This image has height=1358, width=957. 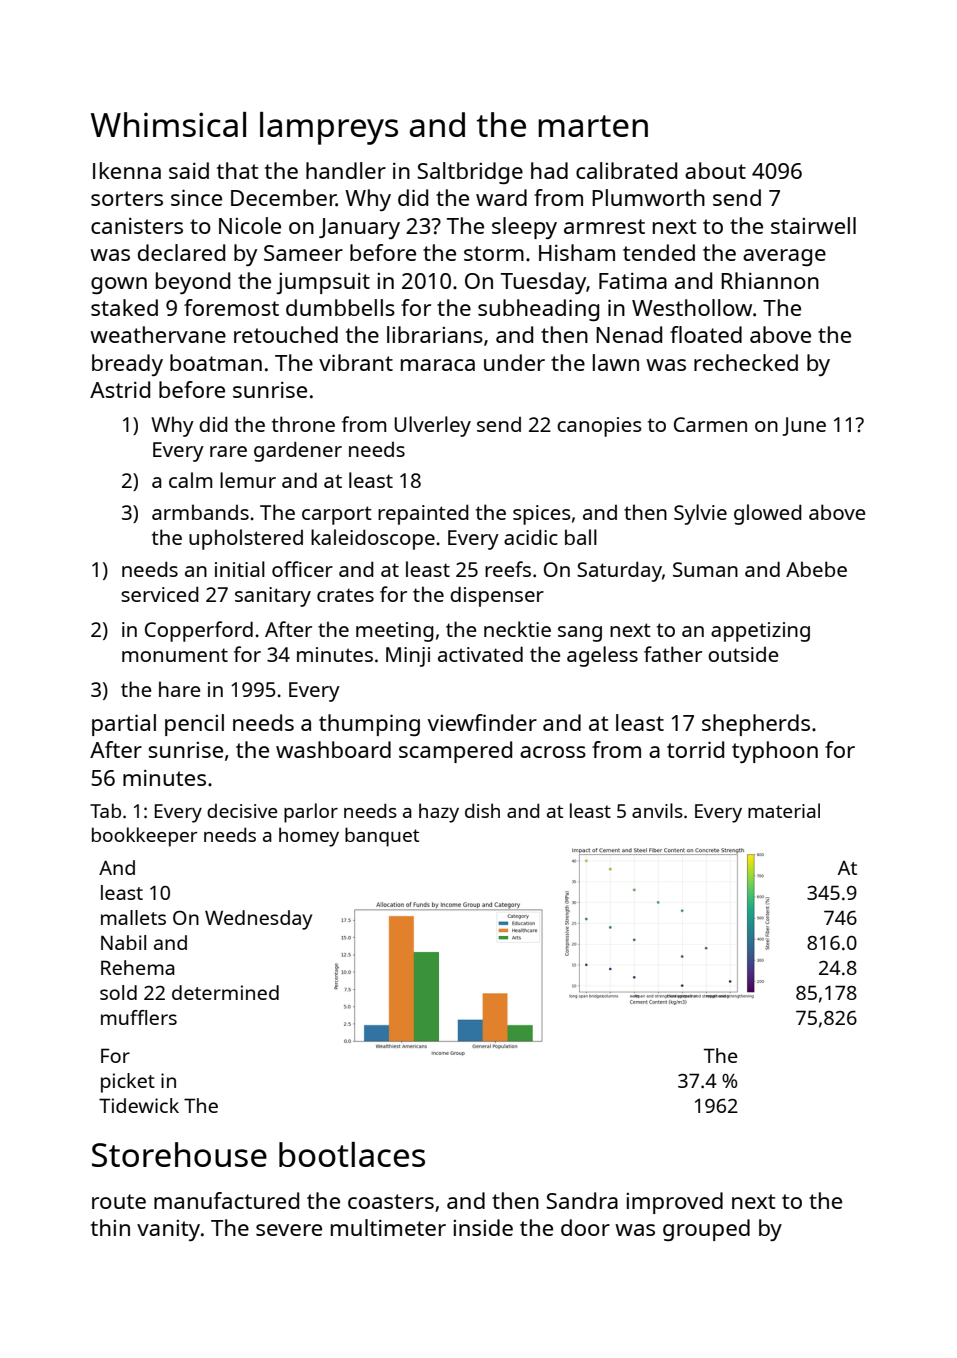 What do you see at coordinates (346, 170) in the image?
I see `handler` at bounding box center [346, 170].
